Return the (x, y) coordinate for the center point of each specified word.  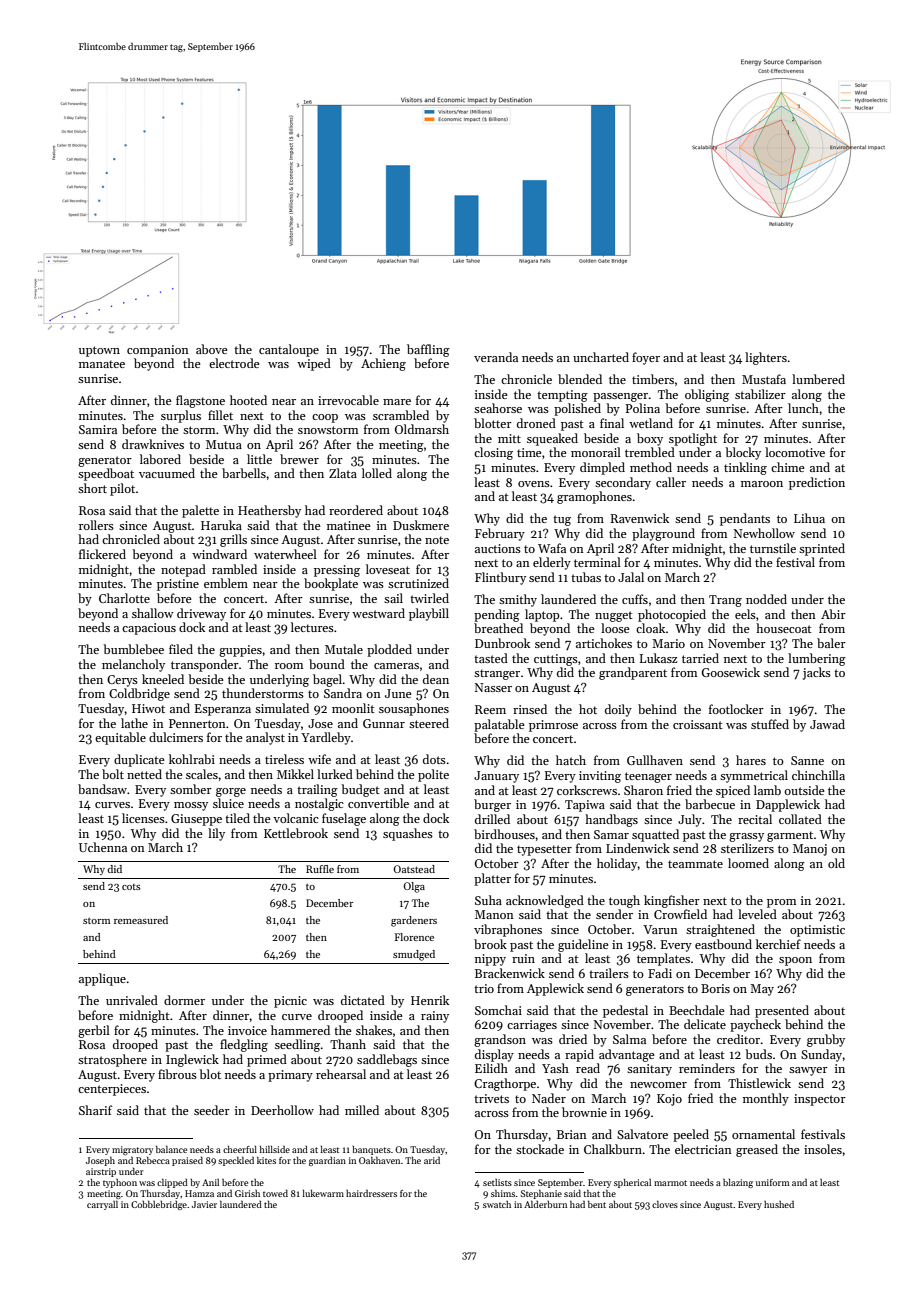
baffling (428, 350)
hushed (779, 1204)
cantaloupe (289, 350)
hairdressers (371, 1193)
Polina (642, 408)
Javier (204, 1204)
